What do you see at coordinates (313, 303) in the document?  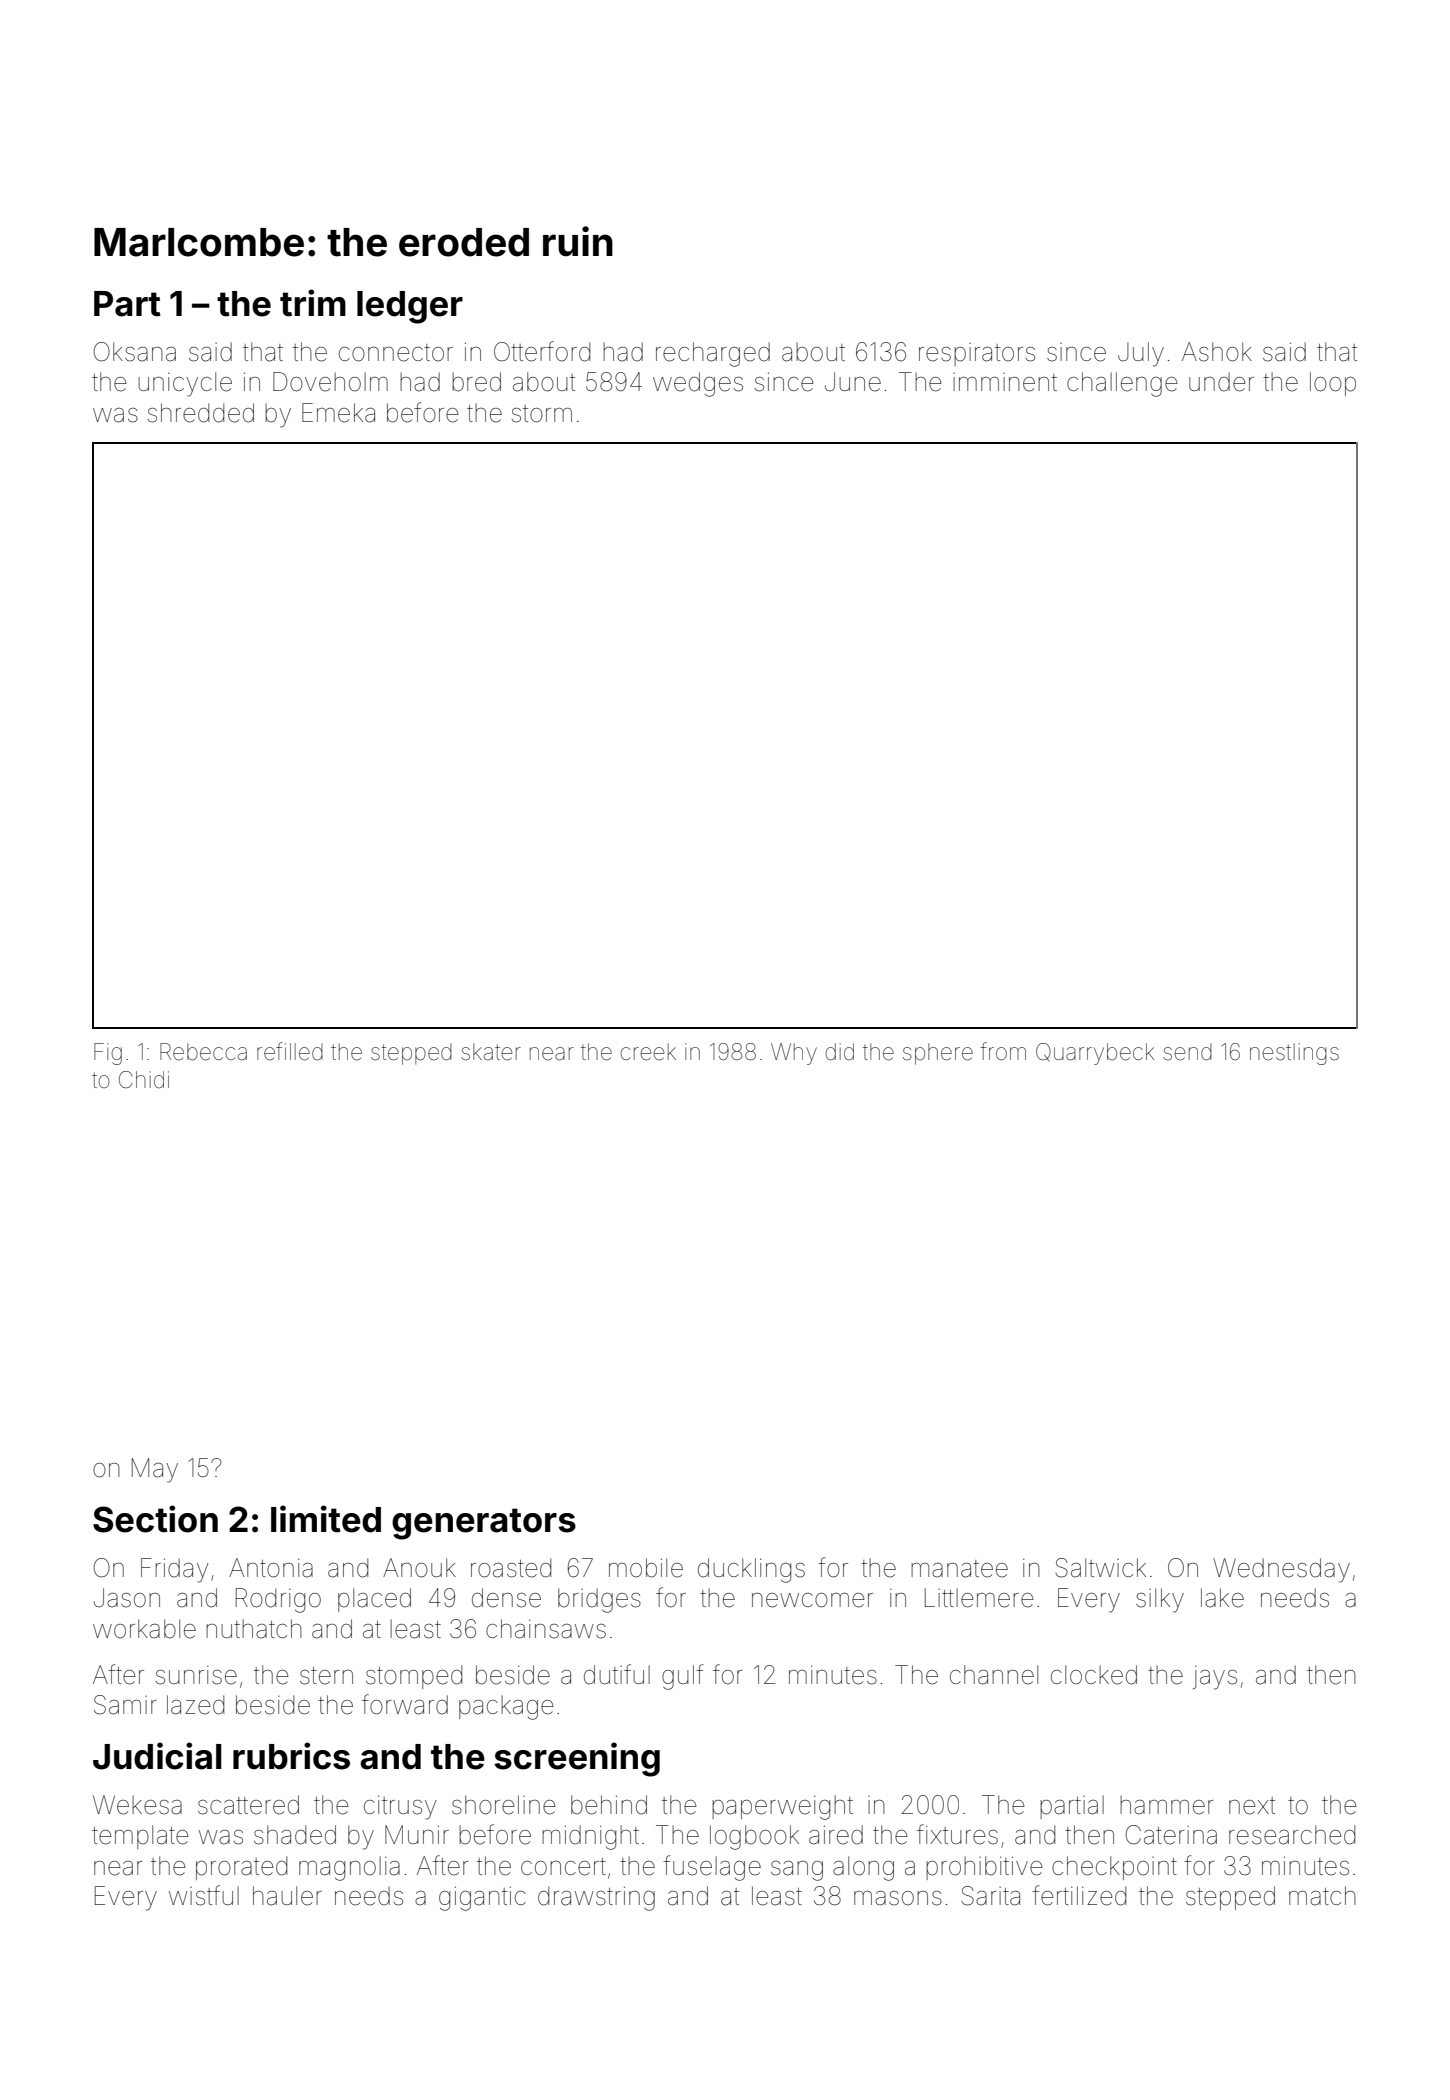 I see `trim` at bounding box center [313, 303].
